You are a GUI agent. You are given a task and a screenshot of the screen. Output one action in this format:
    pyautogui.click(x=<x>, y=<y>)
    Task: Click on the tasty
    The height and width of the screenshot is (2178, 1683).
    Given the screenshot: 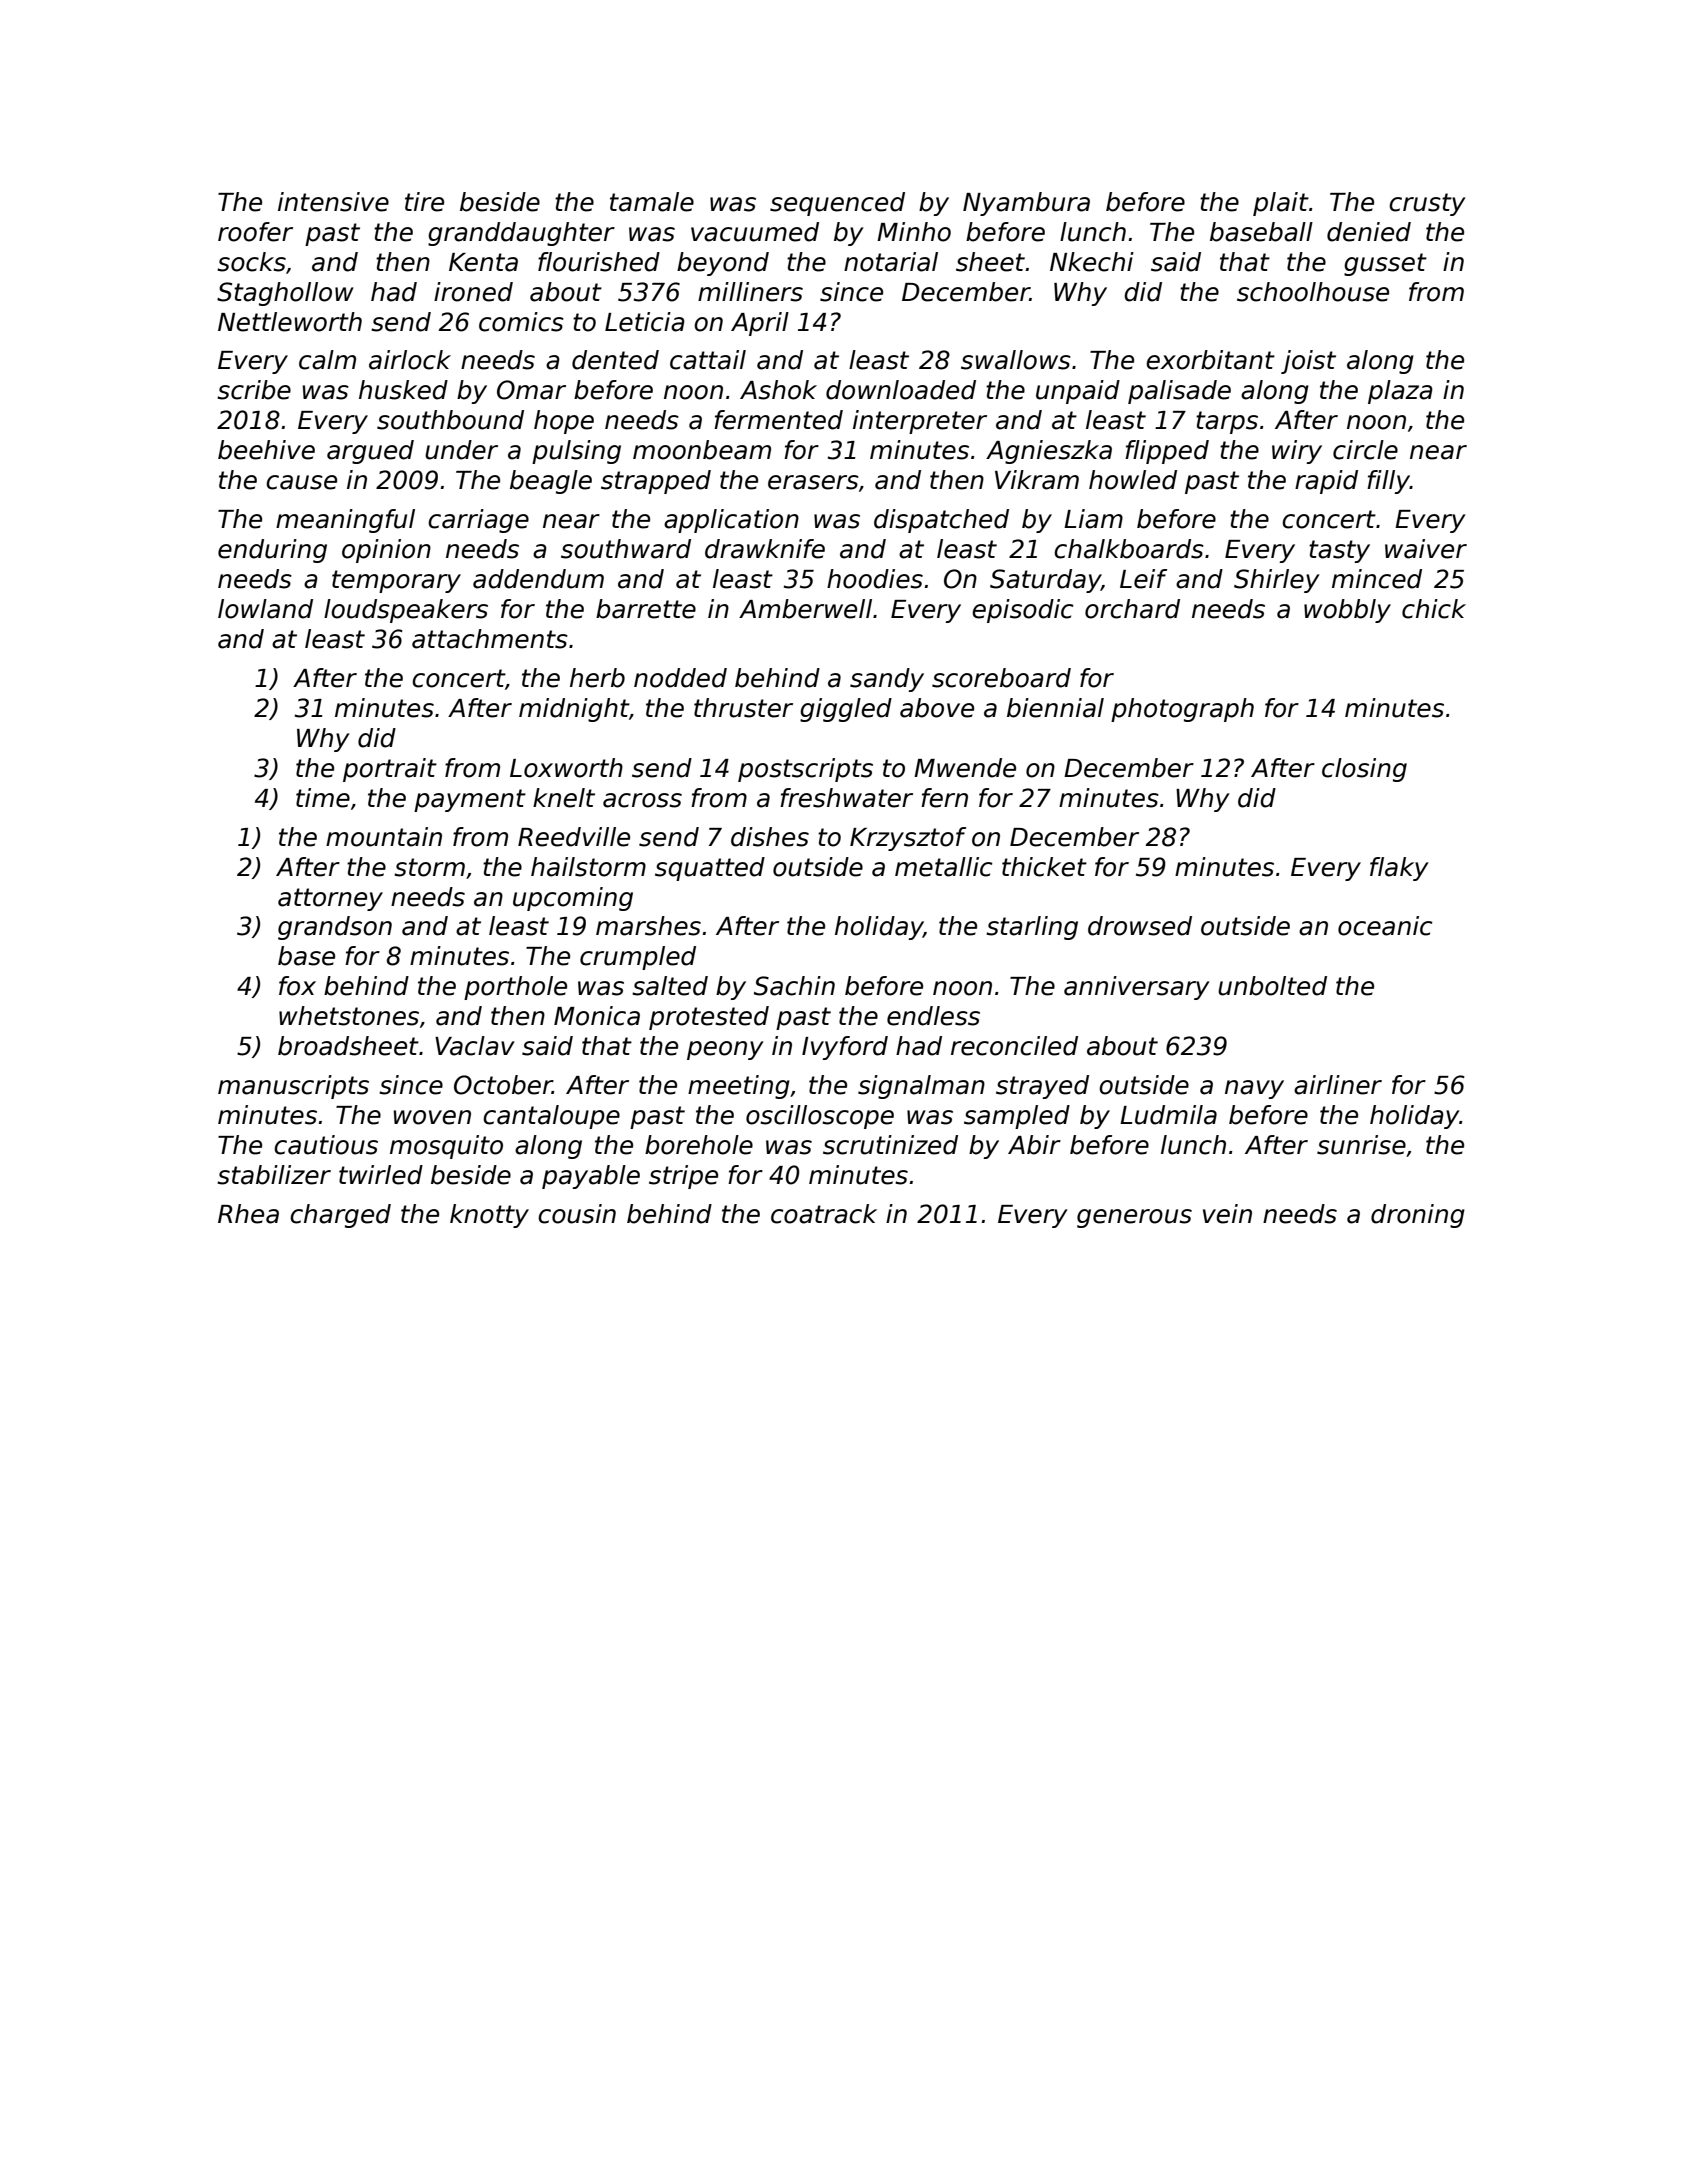 What is the action you would take?
    pyautogui.click(x=1339, y=551)
